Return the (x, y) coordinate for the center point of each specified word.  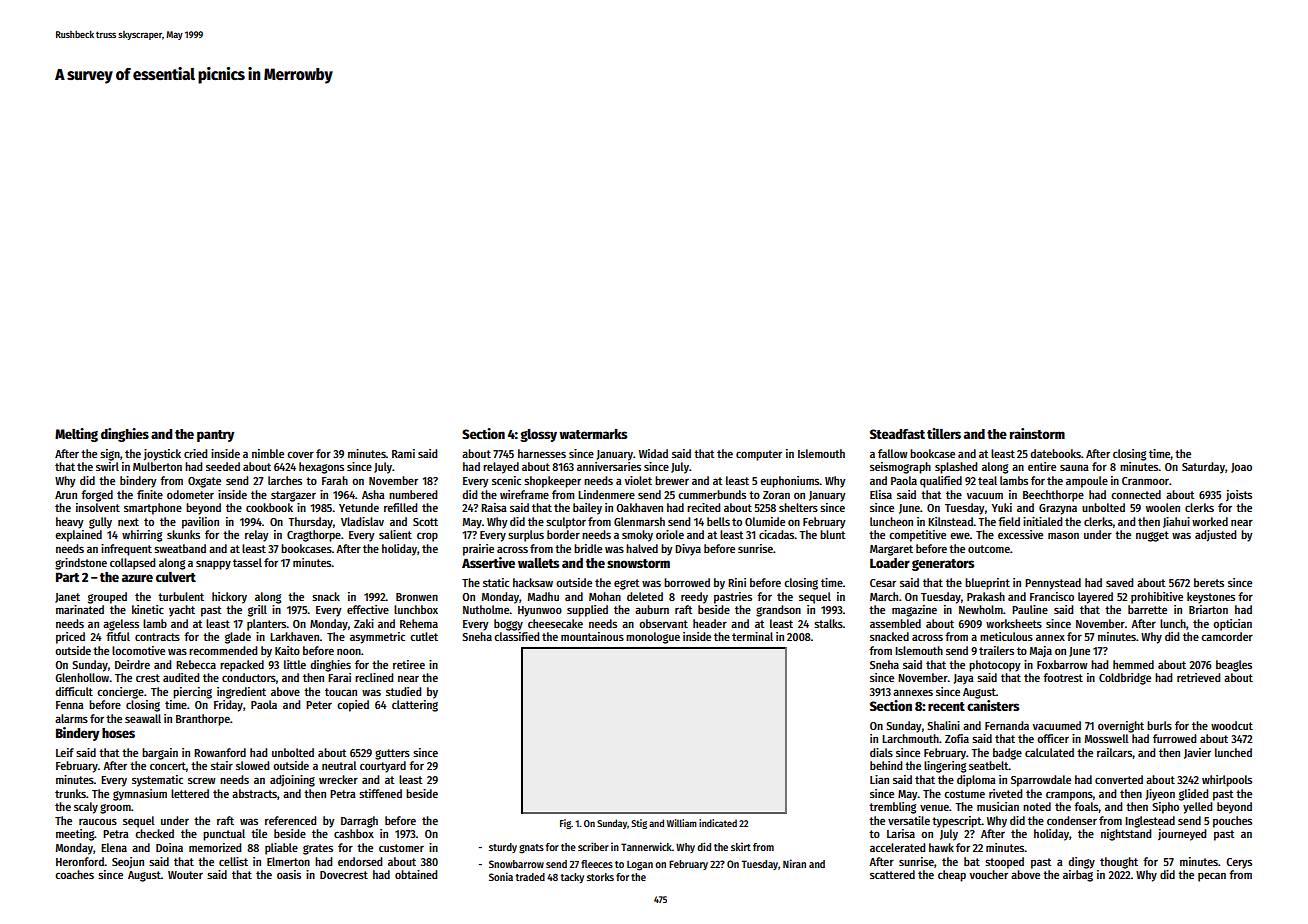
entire (1042, 466)
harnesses (542, 453)
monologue (653, 638)
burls (1159, 725)
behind (886, 765)
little (295, 664)
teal (987, 480)
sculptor (566, 523)
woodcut (1232, 725)
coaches (74, 874)
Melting (76, 435)
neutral (339, 765)
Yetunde (359, 507)
